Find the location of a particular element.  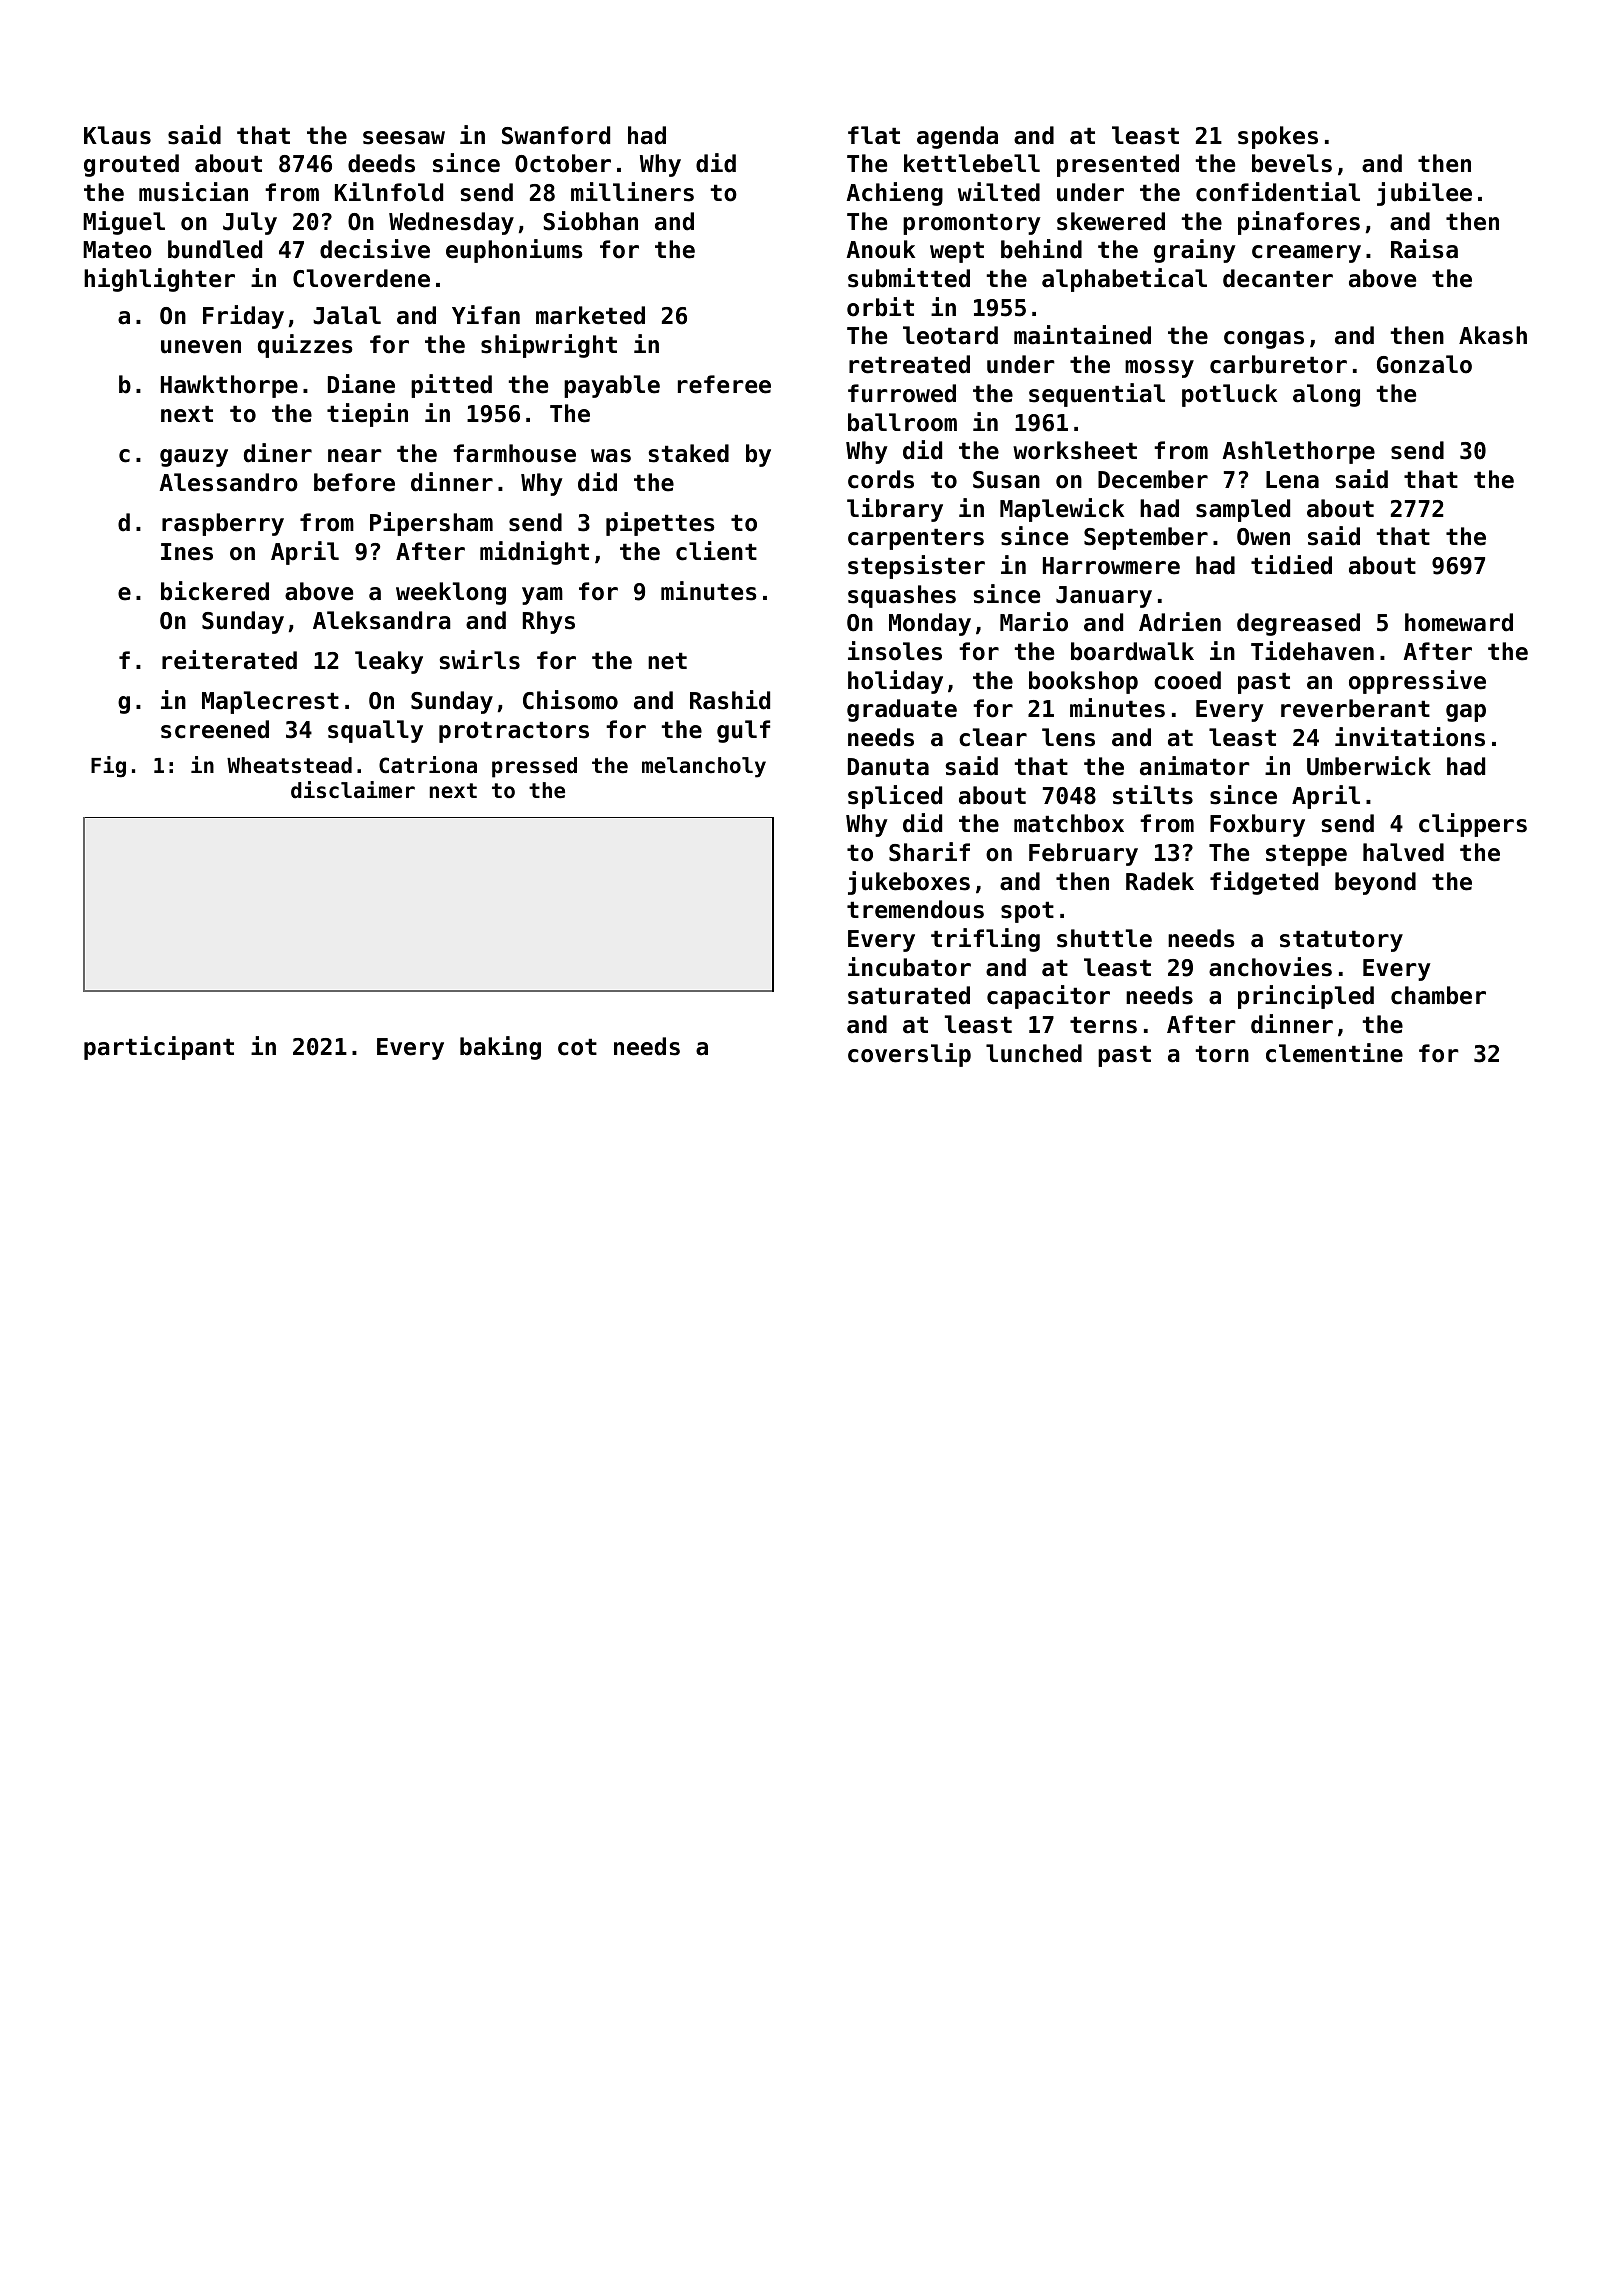

milliners is located at coordinates (632, 192).
